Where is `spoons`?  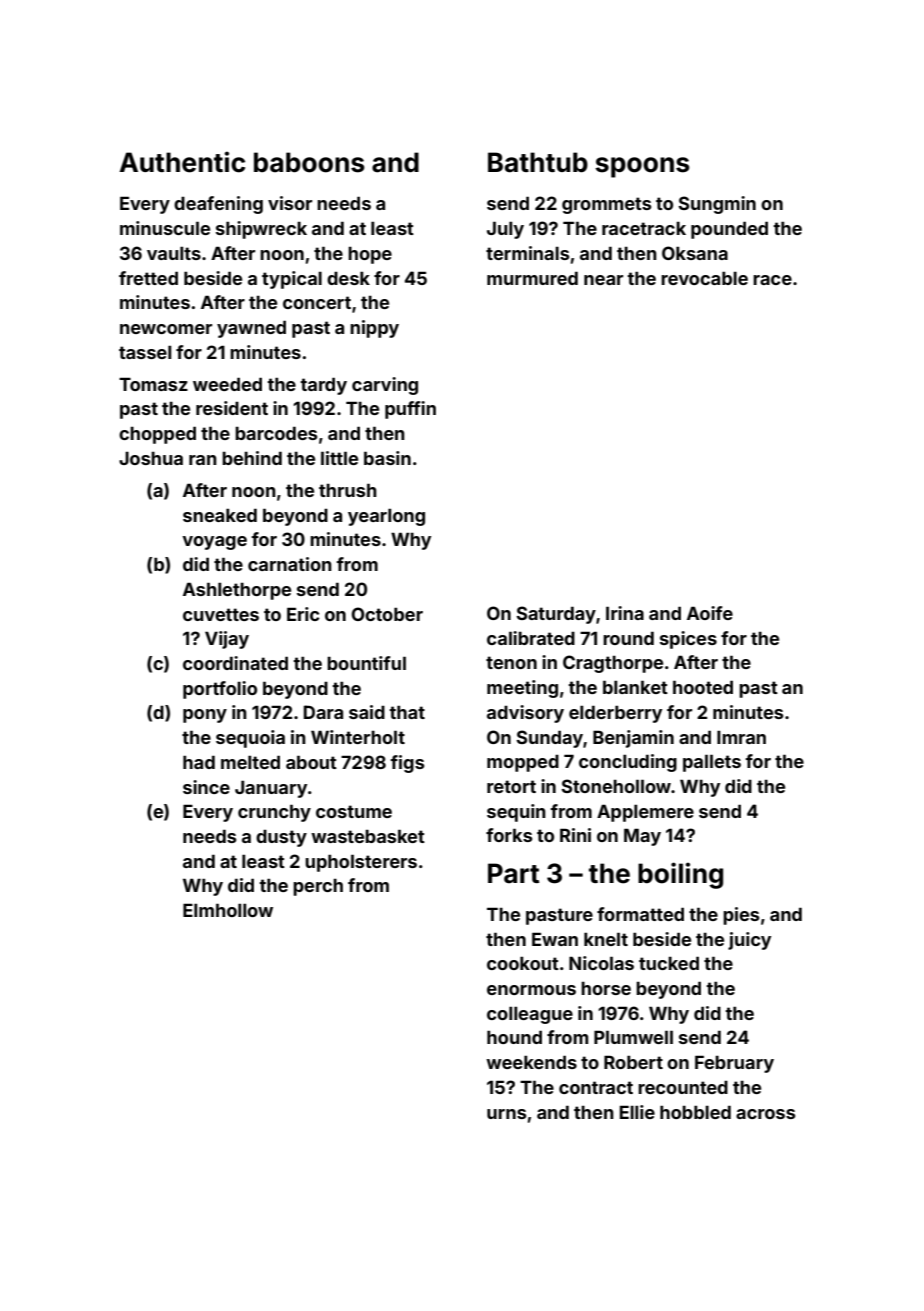
spoons is located at coordinates (642, 167).
